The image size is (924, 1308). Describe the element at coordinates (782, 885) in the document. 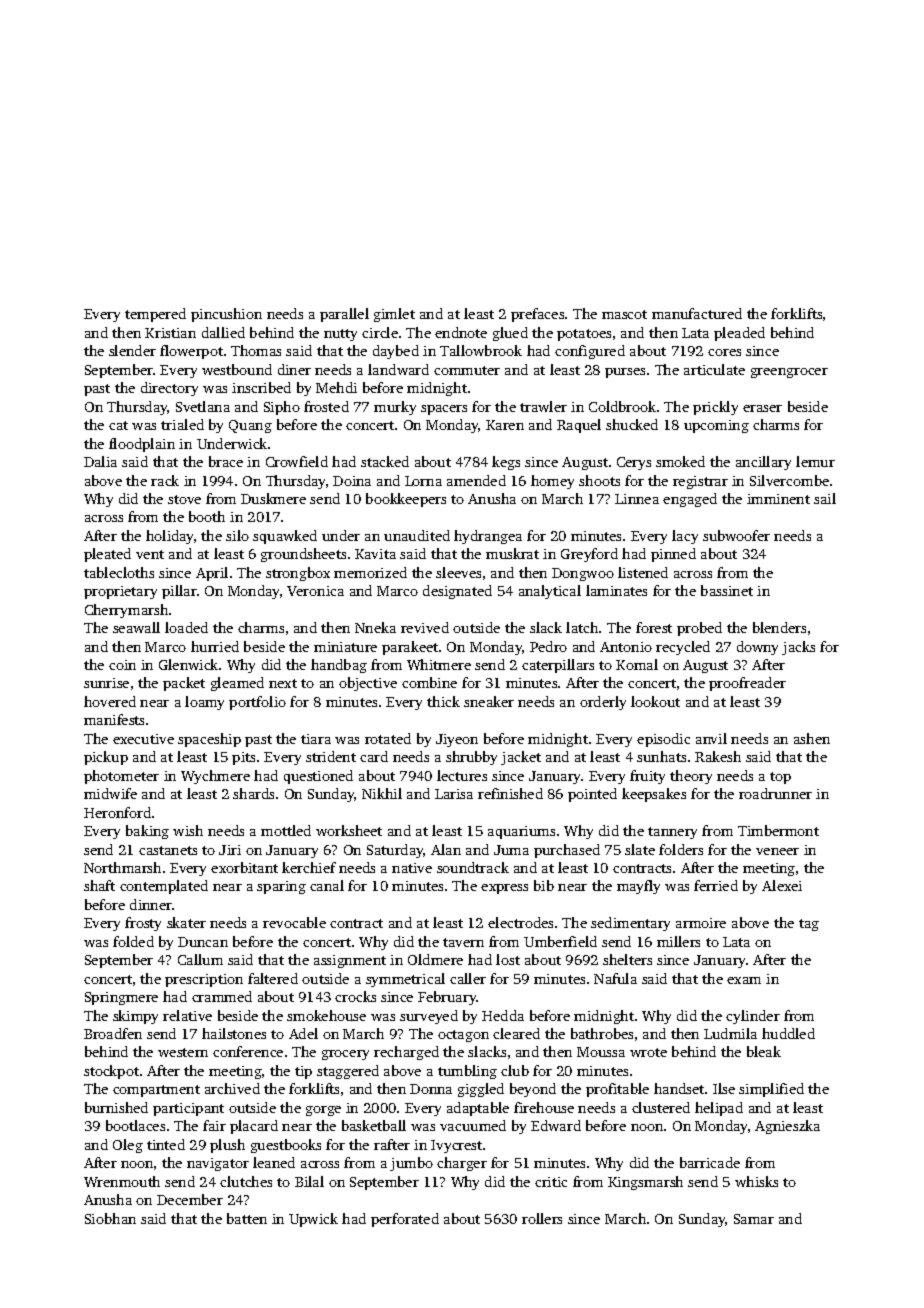

I see `Alexei` at that location.
